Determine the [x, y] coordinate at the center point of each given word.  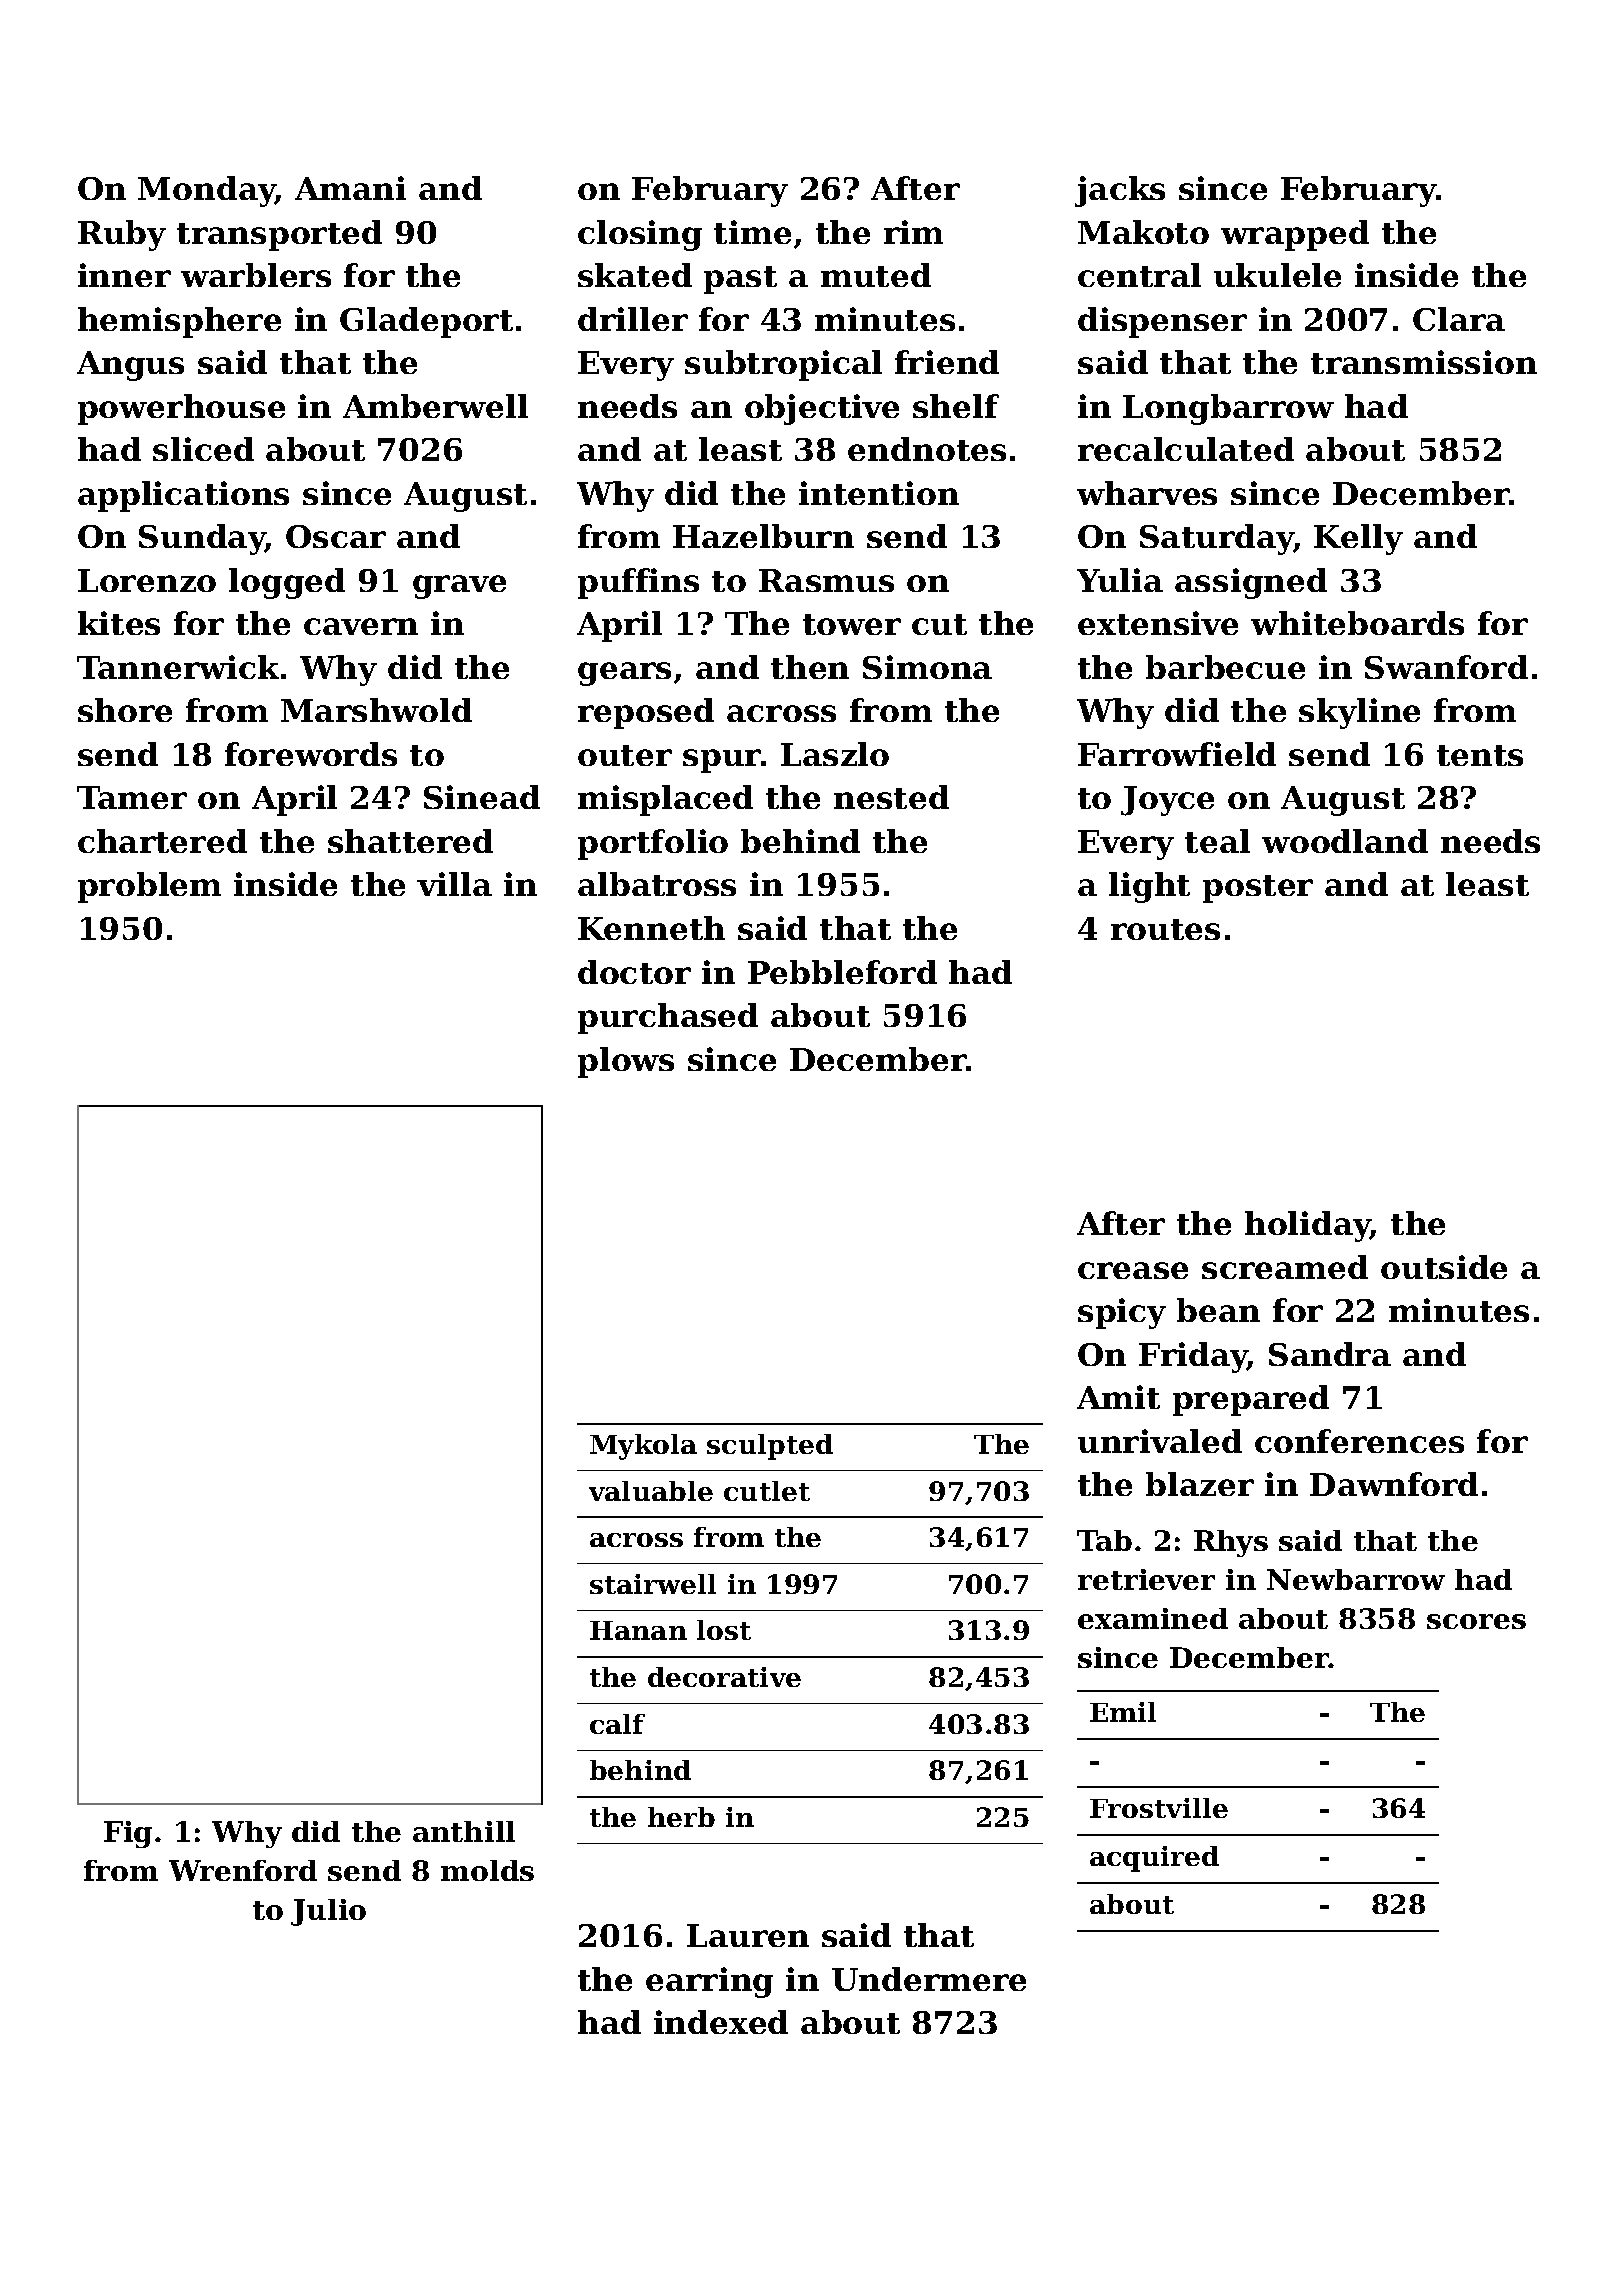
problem [149, 887]
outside [1444, 1267]
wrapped [1295, 235]
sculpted [770, 1447]
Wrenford [243, 1870]
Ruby [122, 235]
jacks [1120, 191]
